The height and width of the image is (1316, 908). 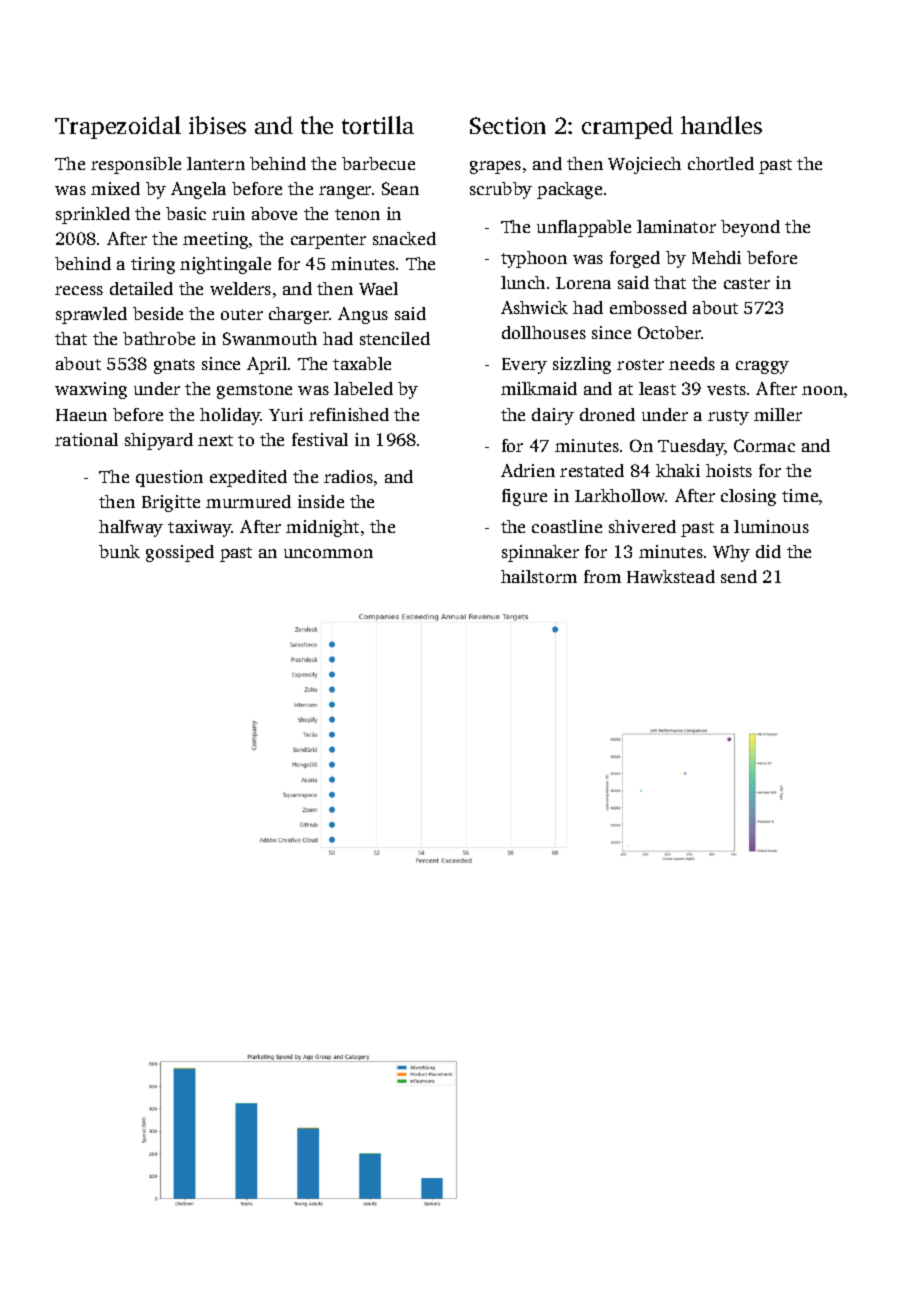 What do you see at coordinates (378, 163) in the image?
I see `barbecue` at bounding box center [378, 163].
